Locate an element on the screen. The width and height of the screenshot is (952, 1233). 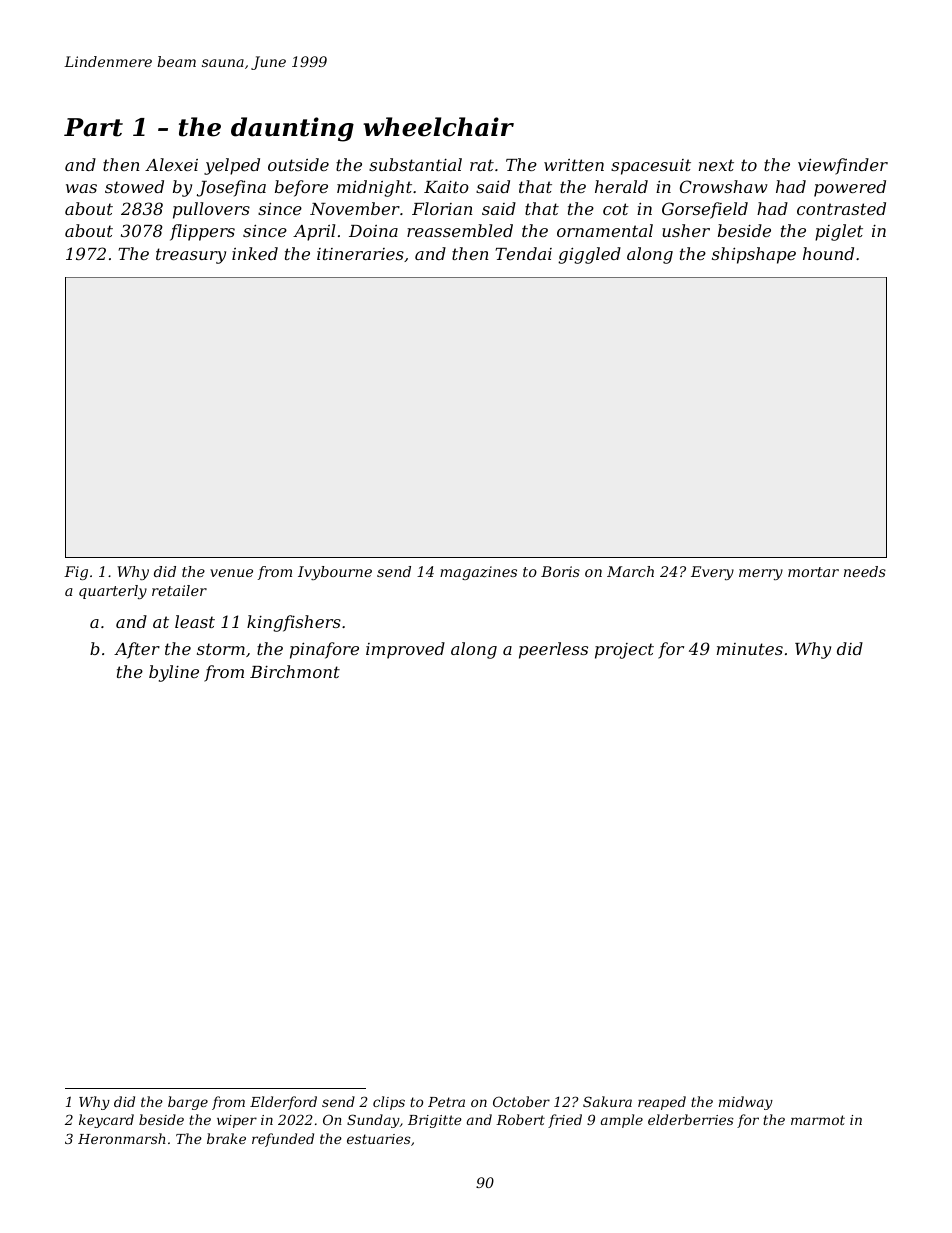
magazines is located at coordinates (478, 573).
